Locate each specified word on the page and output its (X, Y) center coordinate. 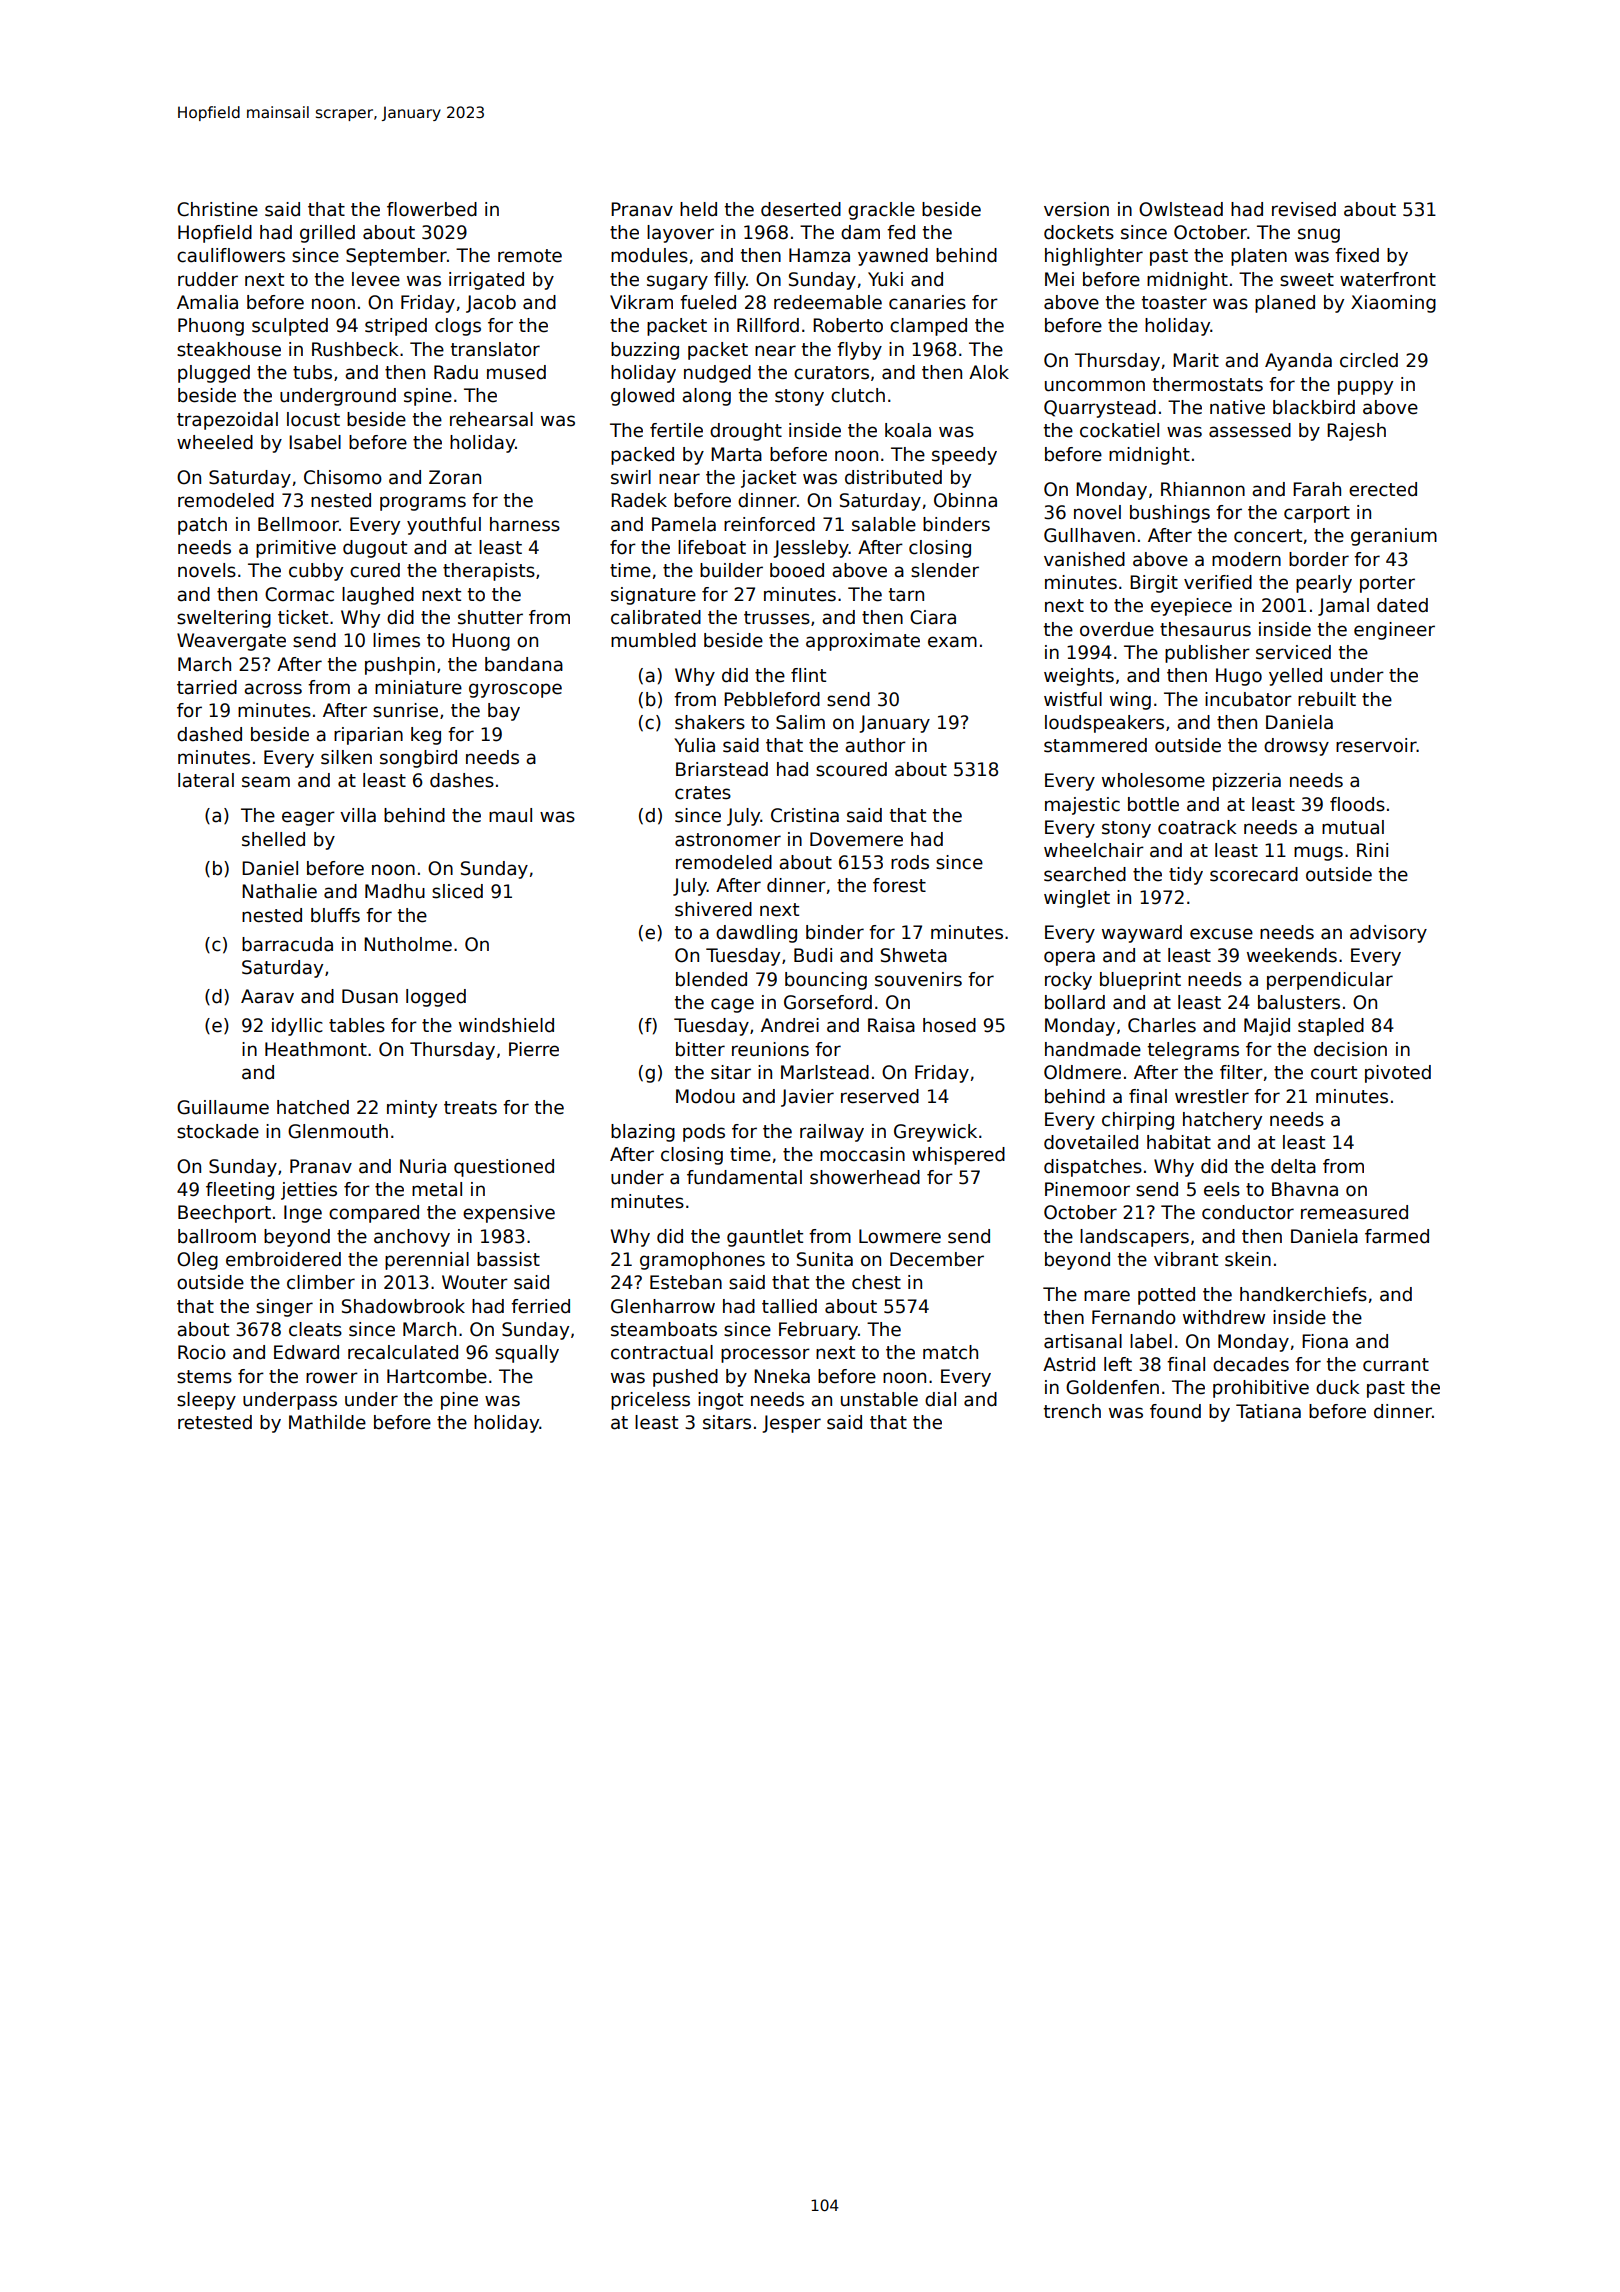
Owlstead (1181, 209)
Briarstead (722, 769)
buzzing (645, 351)
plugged (214, 374)
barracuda (287, 944)
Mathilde (327, 1422)
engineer (1394, 631)
